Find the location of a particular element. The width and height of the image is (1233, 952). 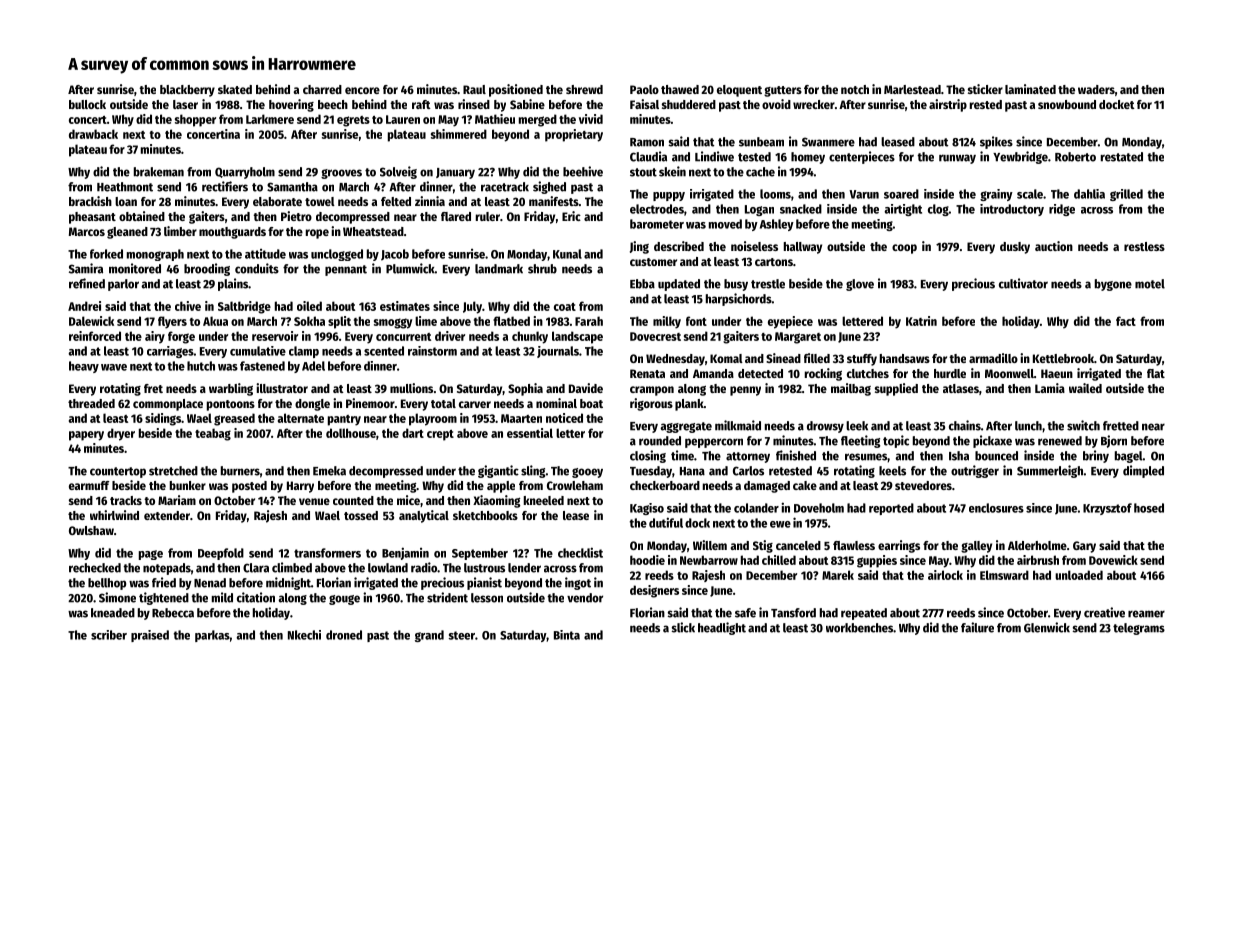

Mathieu is located at coordinates (495, 119).
